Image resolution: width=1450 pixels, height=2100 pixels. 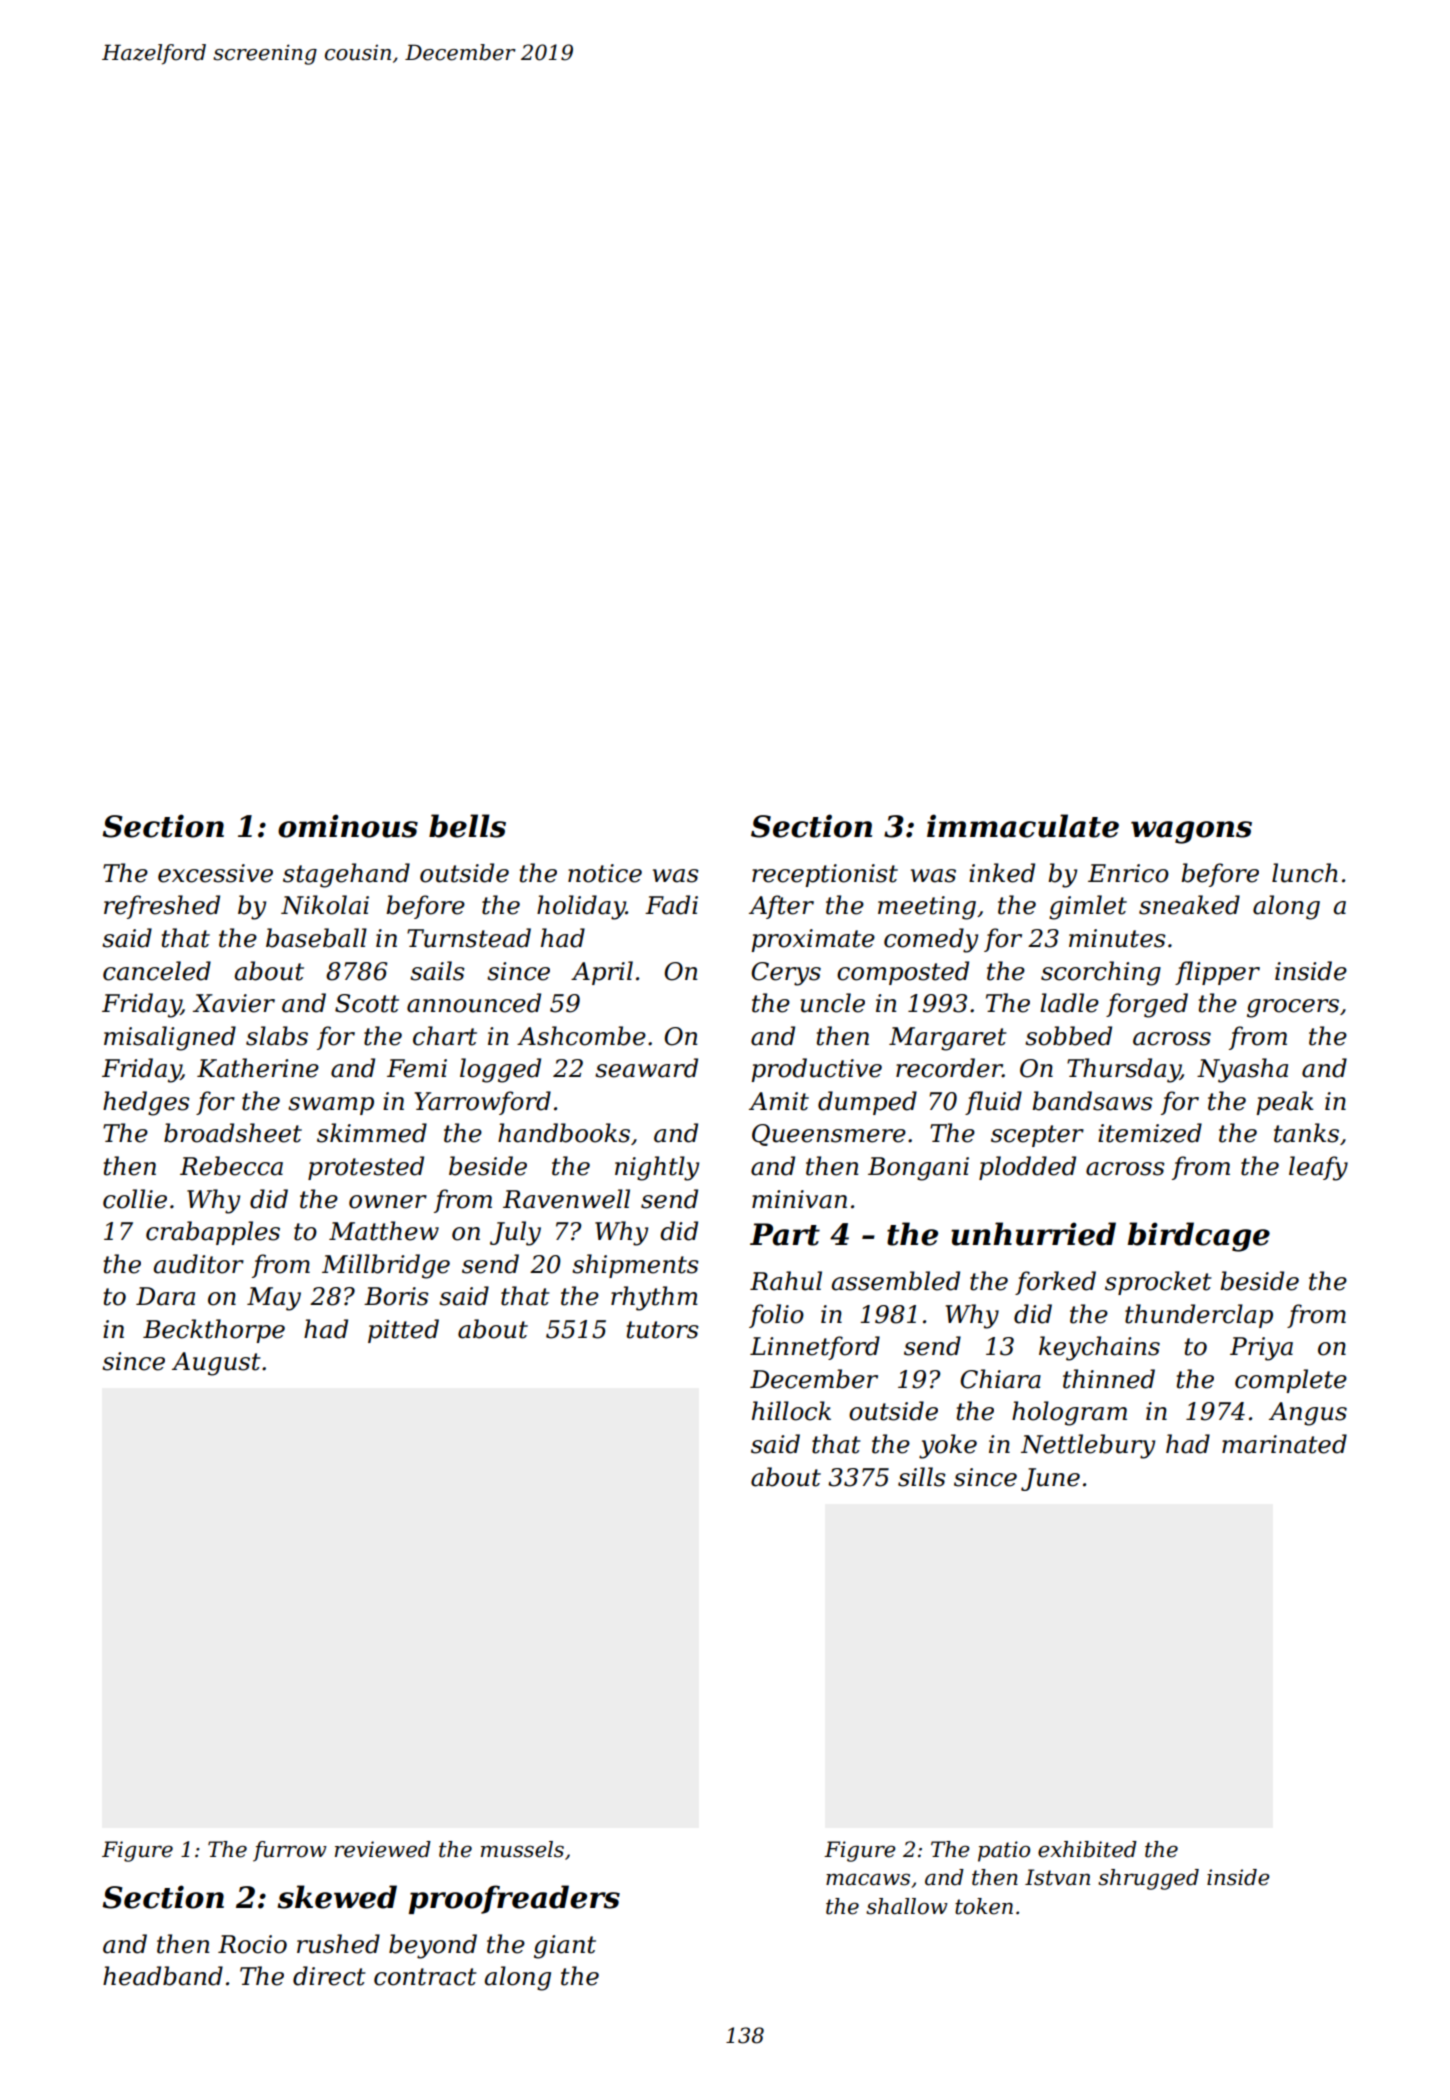 I want to click on August, so click(x=216, y=1364).
